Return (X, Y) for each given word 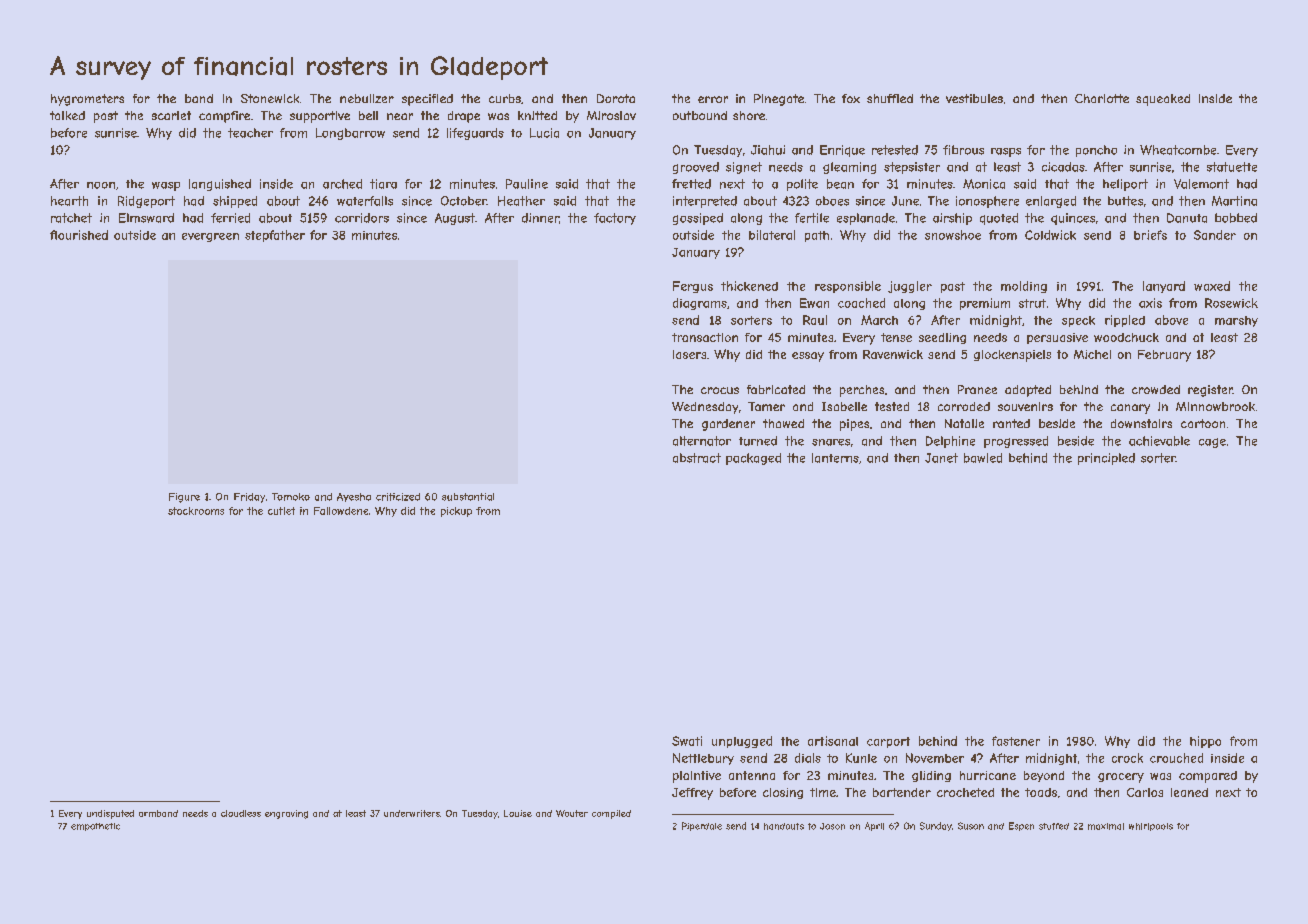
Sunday (936, 826)
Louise (518, 813)
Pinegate (779, 100)
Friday (249, 498)
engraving (286, 814)
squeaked (1163, 100)
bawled (983, 458)
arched (342, 184)
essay (808, 357)
